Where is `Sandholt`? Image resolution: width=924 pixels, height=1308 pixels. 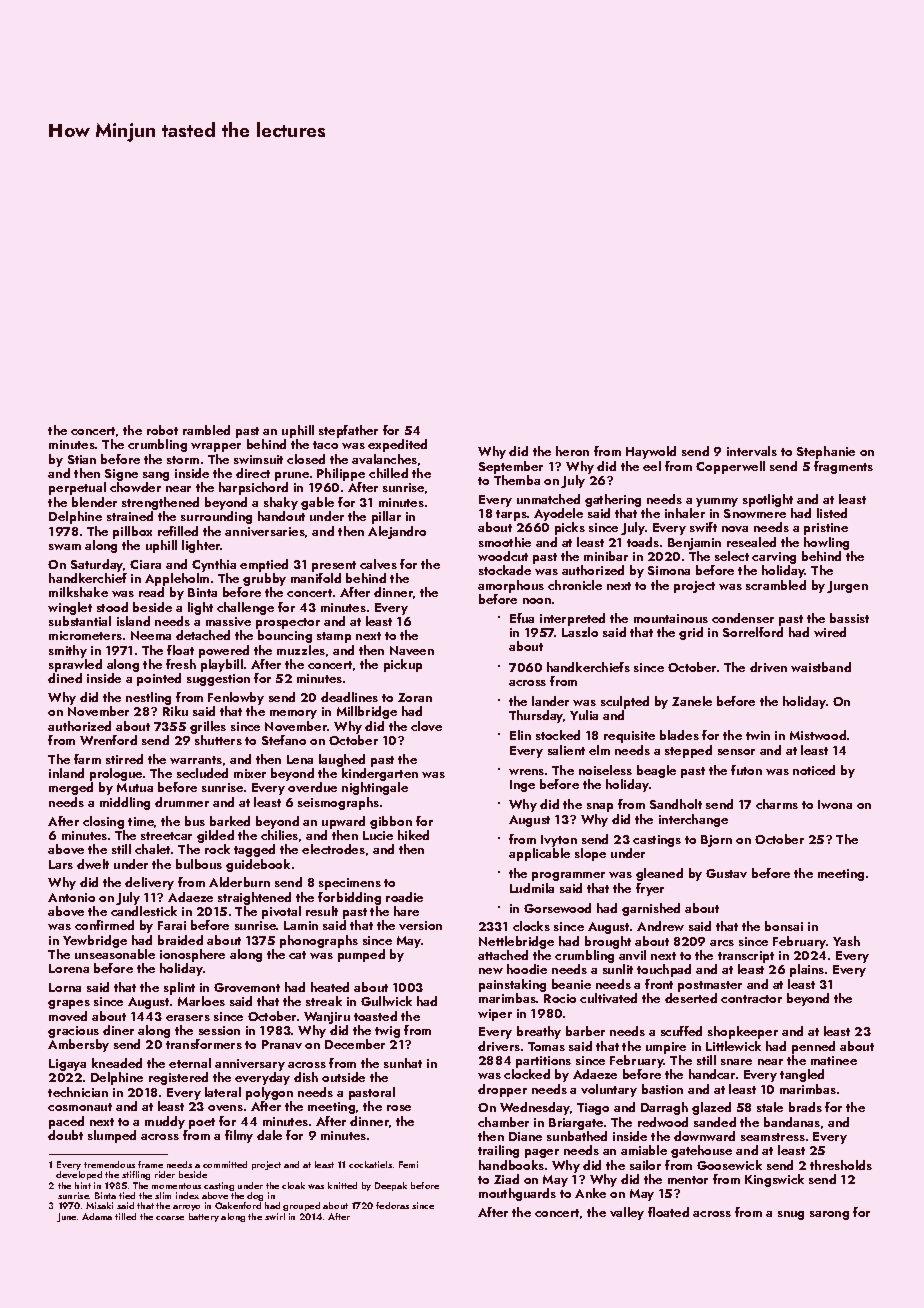
Sandholt is located at coordinates (676, 804).
